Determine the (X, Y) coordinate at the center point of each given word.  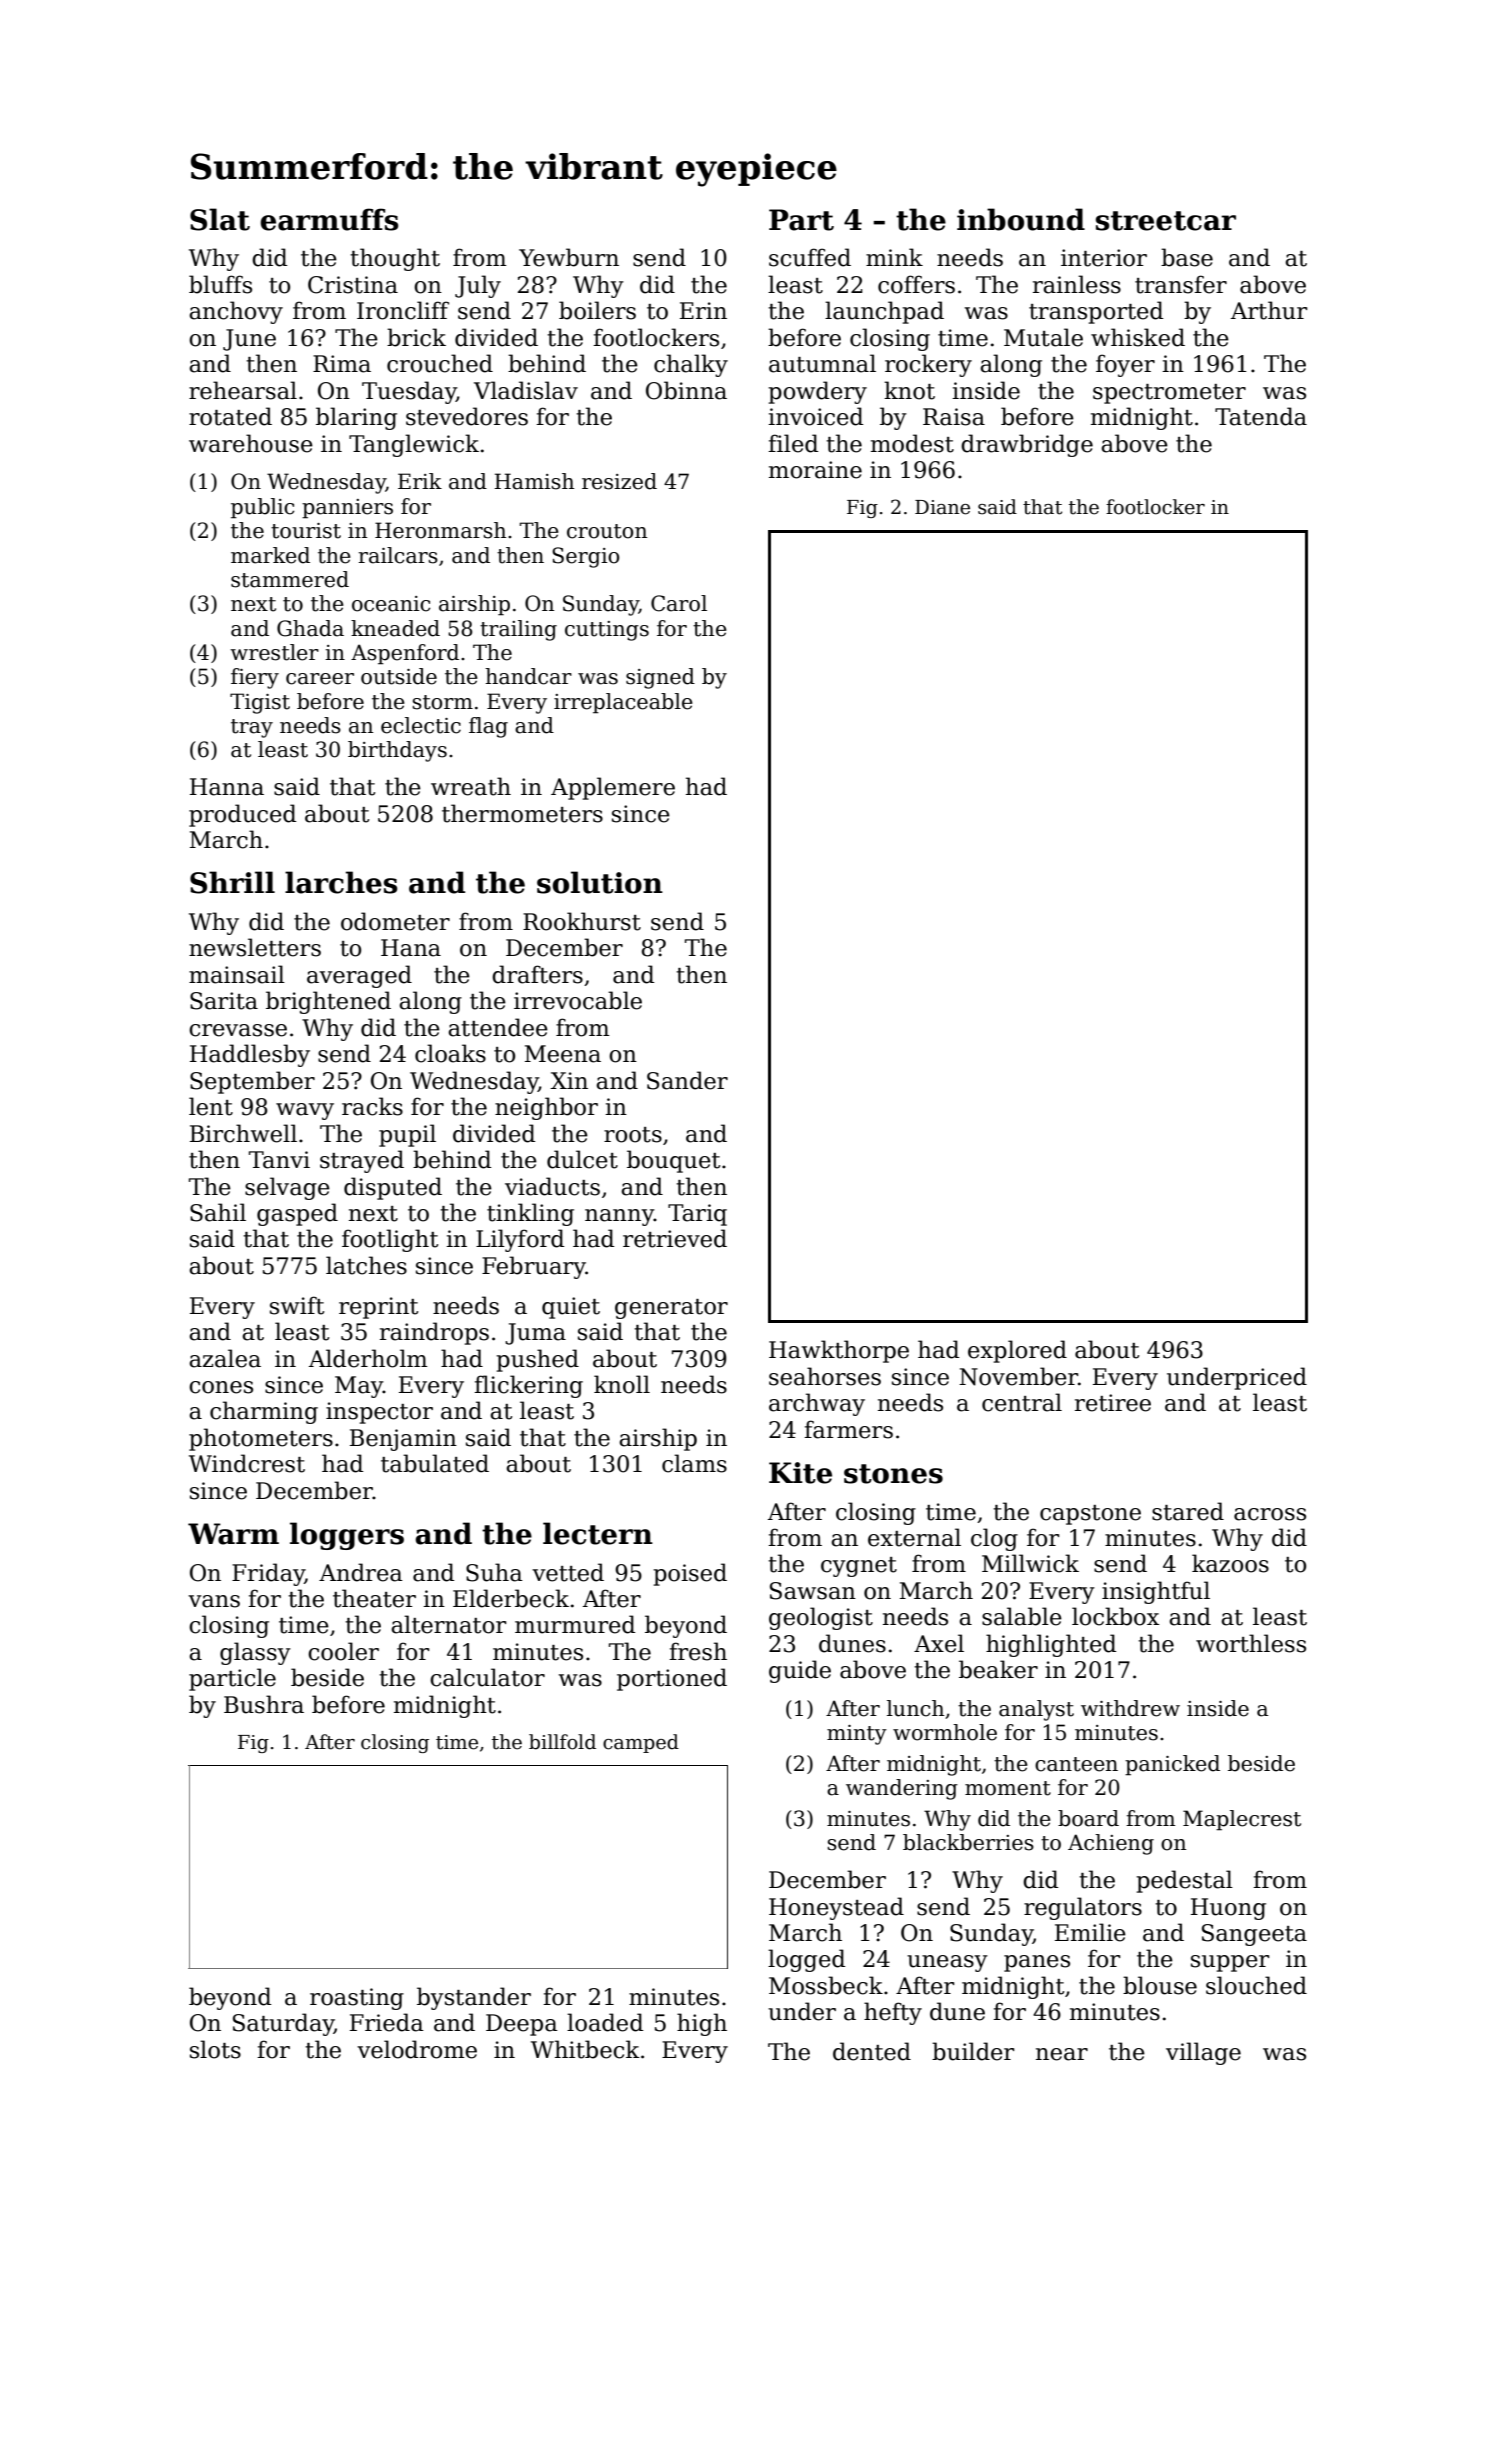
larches (341, 882)
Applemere (613, 788)
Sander (687, 1080)
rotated (230, 416)
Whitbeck (585, 2049)
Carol (679, 603)
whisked (1138, 337)
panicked (1172, 1765)
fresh (698, 1651)
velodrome (417, 2049)
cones (221, 1387)
